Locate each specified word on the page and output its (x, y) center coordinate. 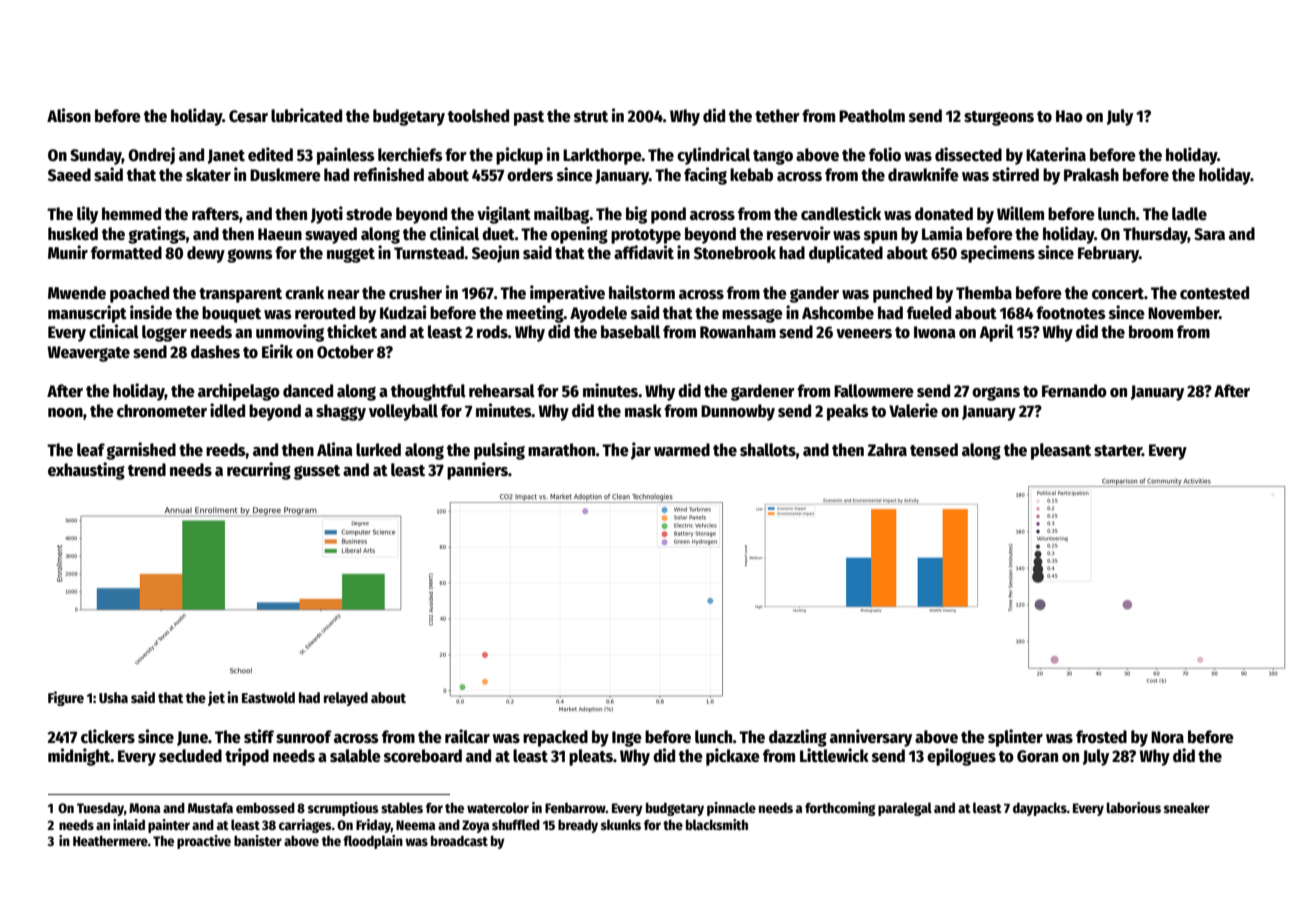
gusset (317, 472)
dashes (215, 352)
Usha (113, 697)
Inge (627, 739)
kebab (751, 175)
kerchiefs (410, 154)
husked (73, 234)
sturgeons (999, 118)
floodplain (373, 842)
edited (270, 154)
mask (643, 411)
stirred (1015, 174)
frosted (1101, 737)
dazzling (798, 738)
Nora (1167, 737)
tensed (934, 450)
